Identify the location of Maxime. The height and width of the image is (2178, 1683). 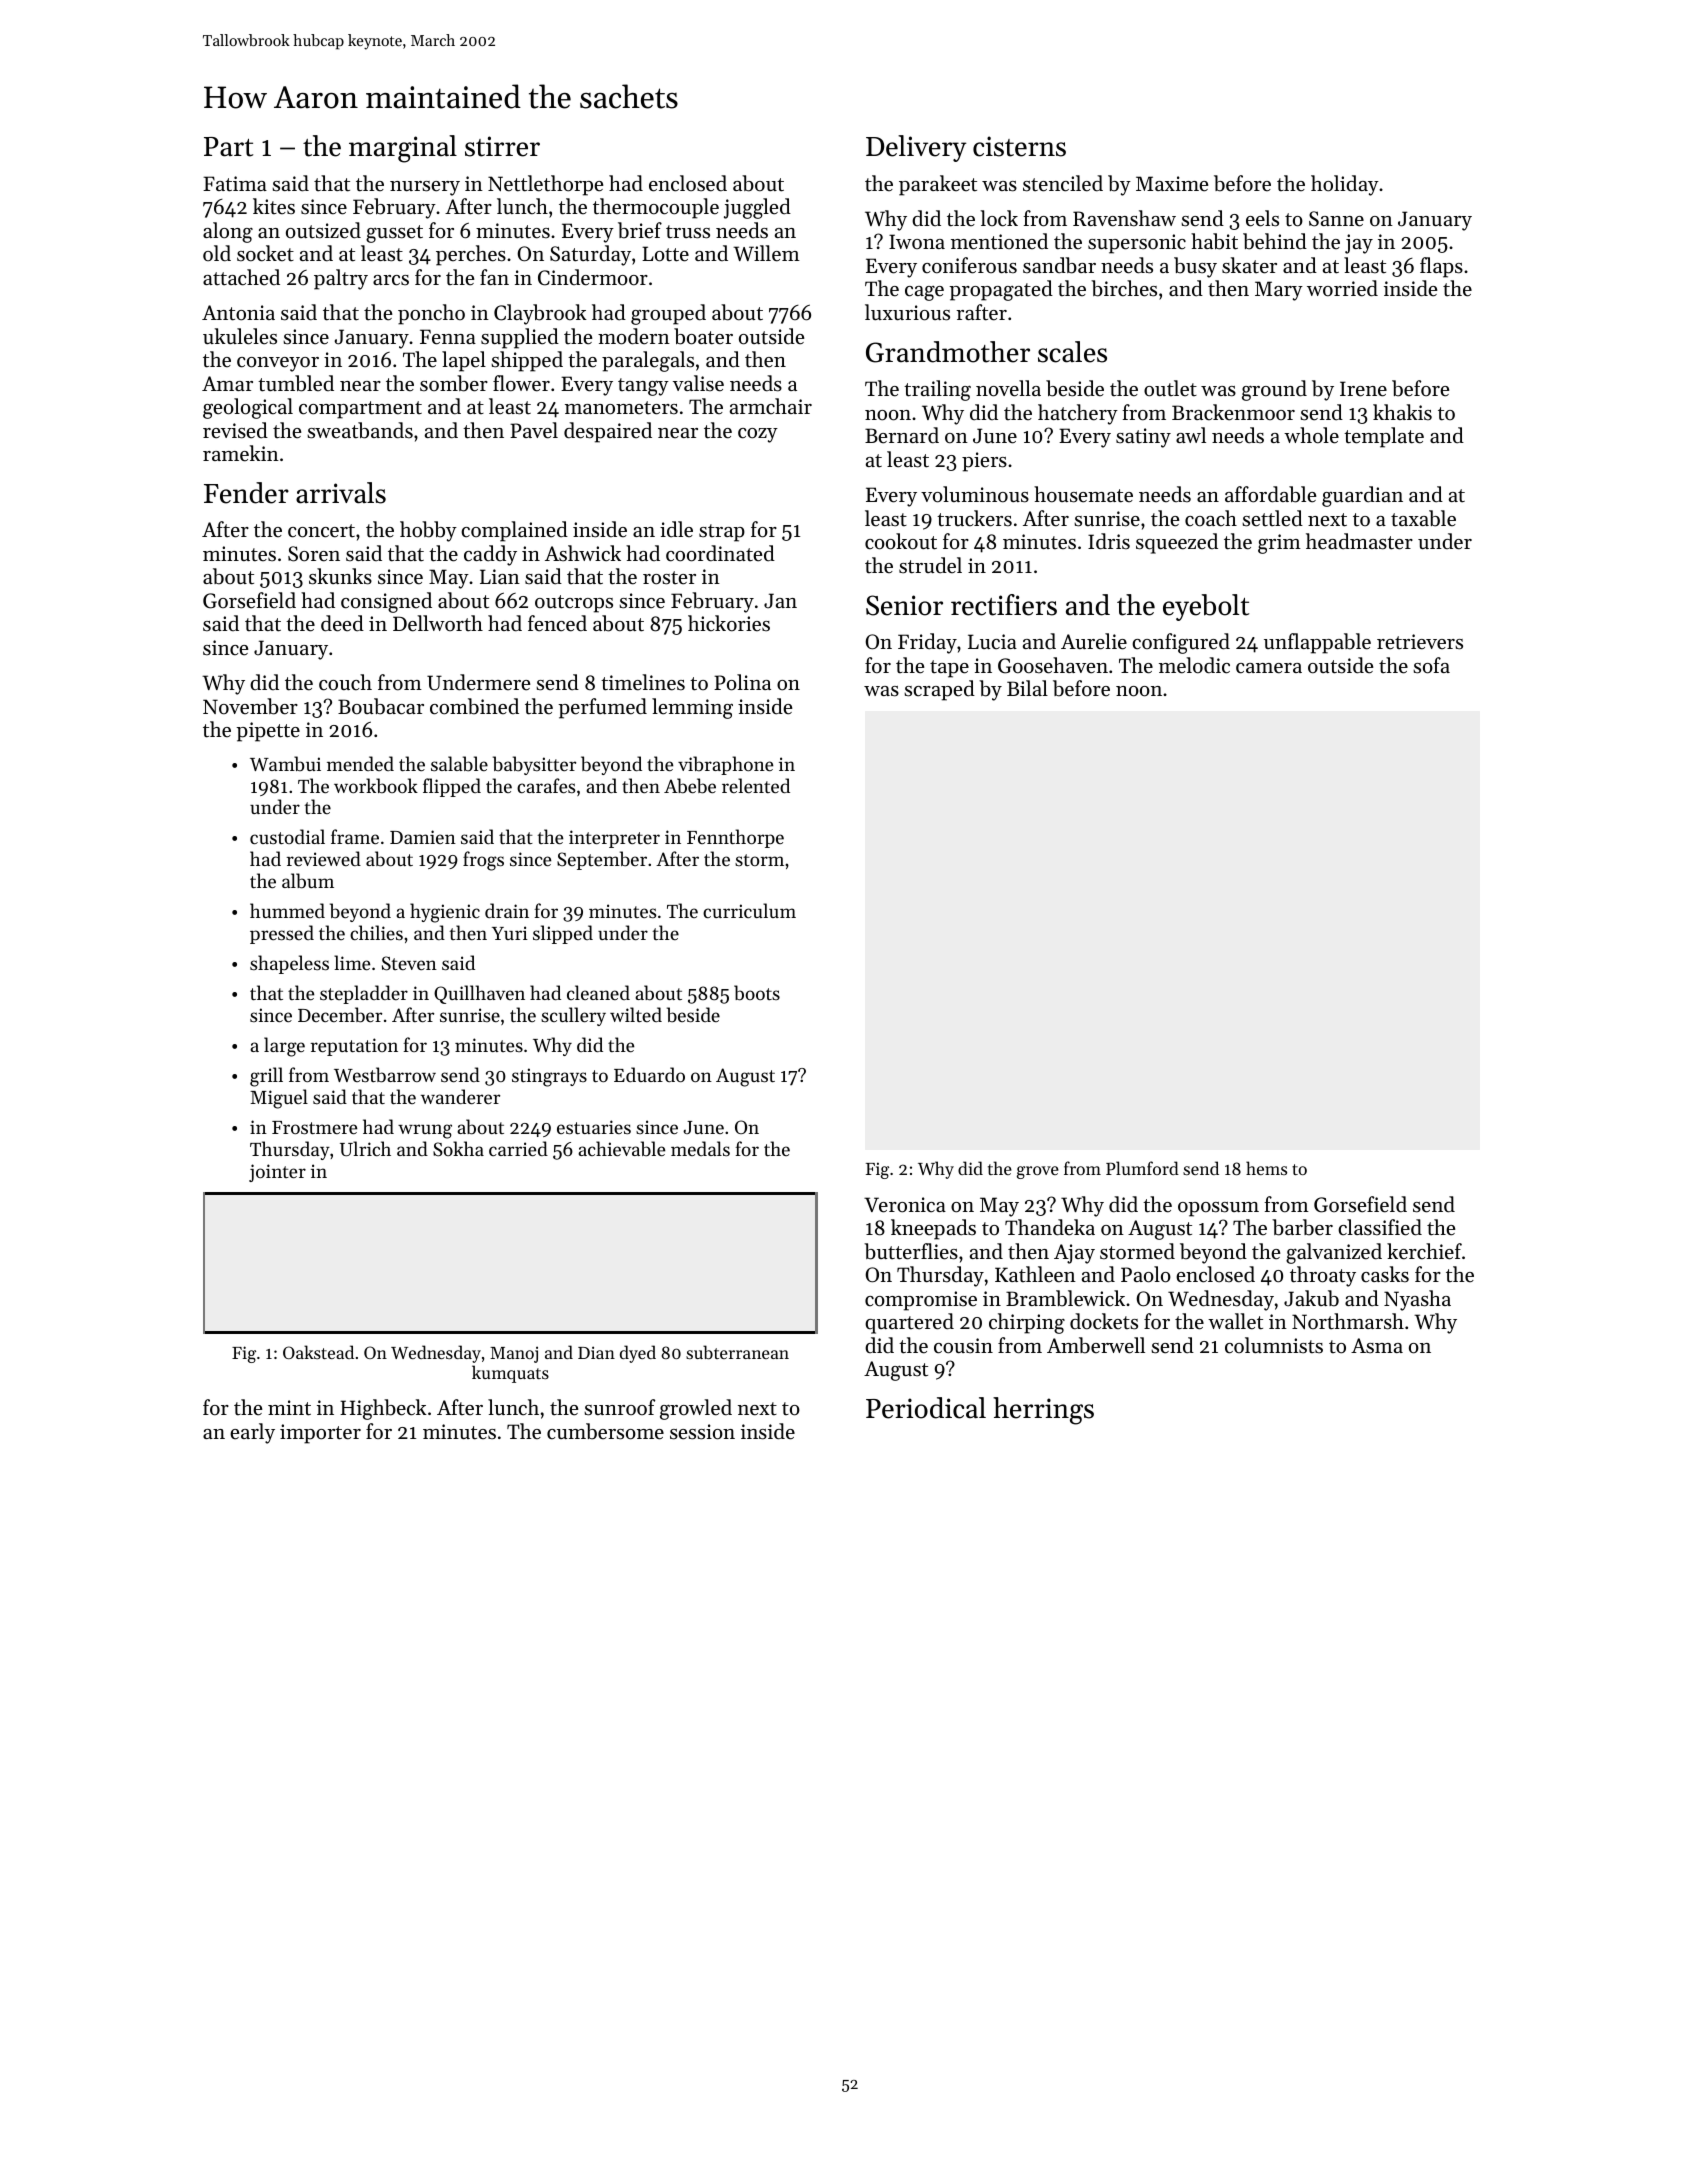
(1172, 184).
